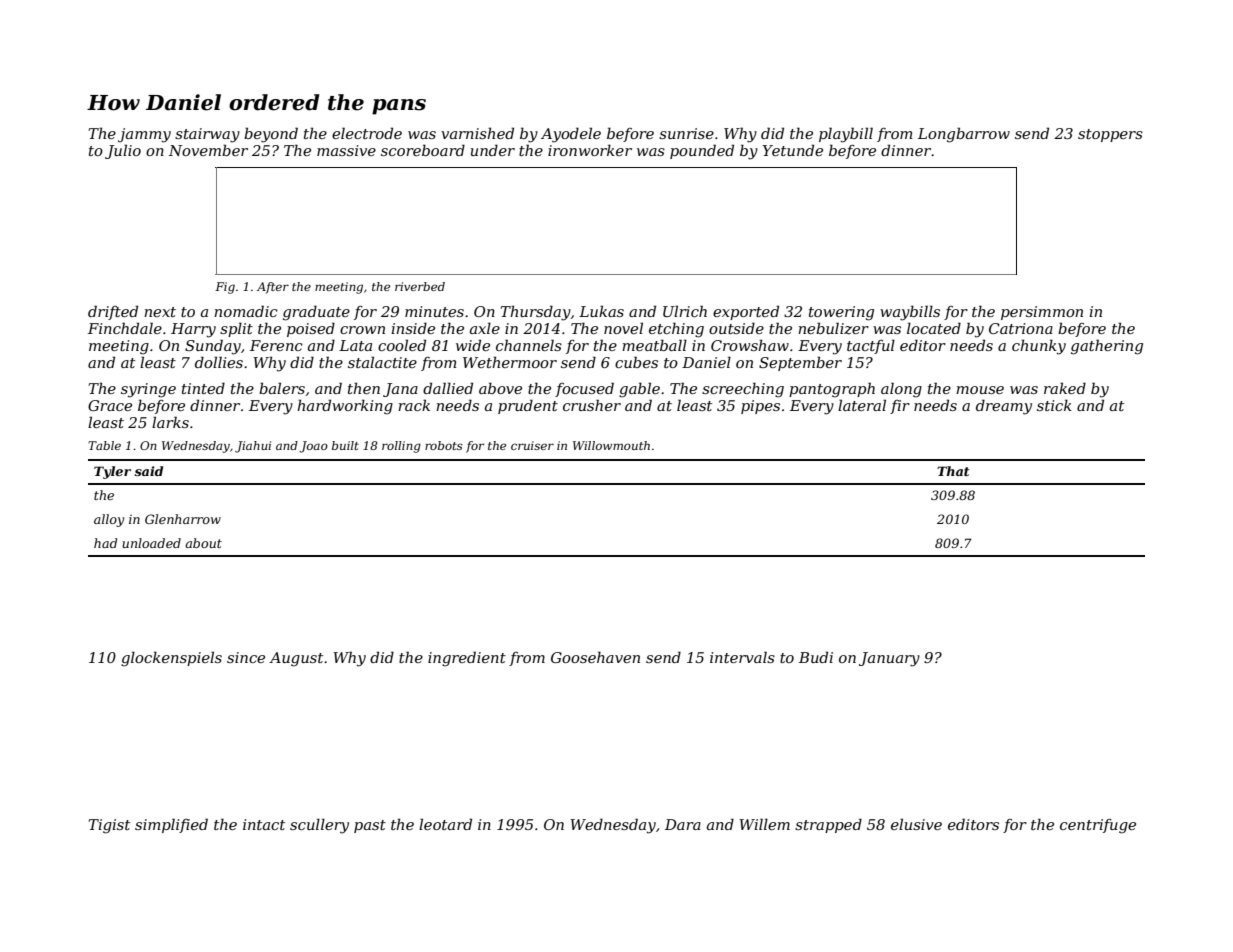  Describe the element at coordinates (208, 150) in the document. I see `November` at that location.
